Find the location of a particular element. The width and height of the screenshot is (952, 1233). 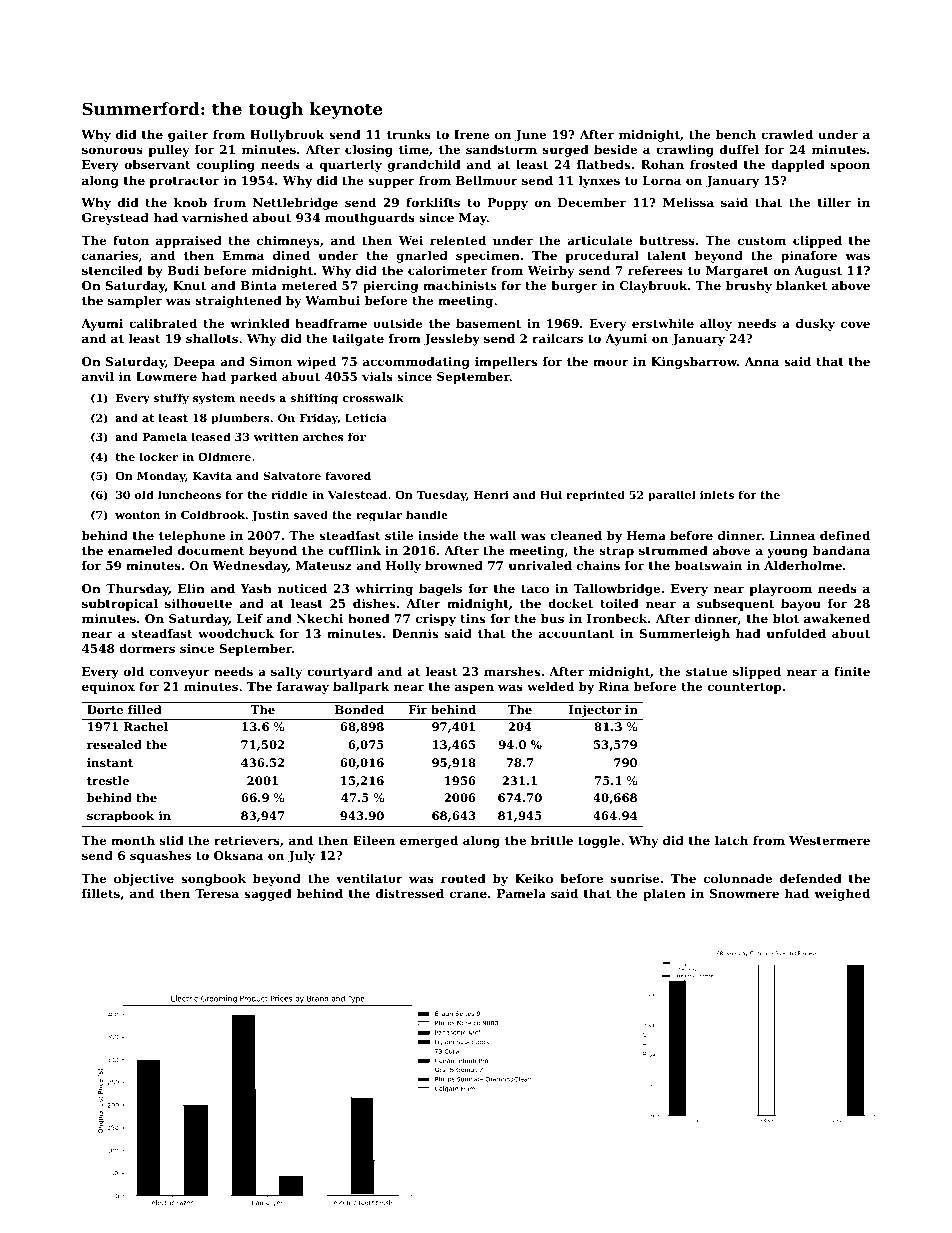

cove is located at coordinates (855, 324).
